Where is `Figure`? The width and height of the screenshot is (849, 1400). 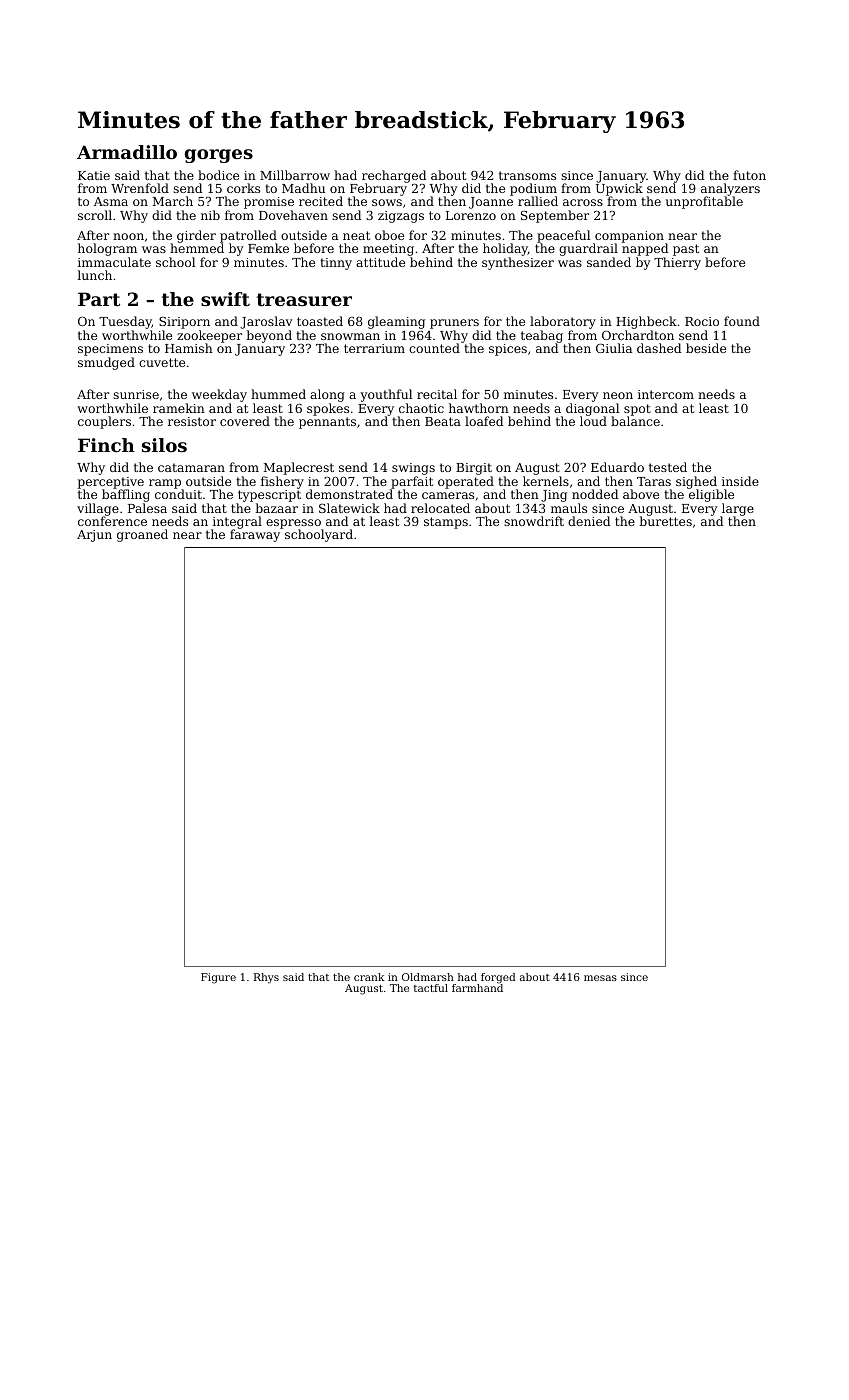 Figure is located at coordinates (218, 978).
